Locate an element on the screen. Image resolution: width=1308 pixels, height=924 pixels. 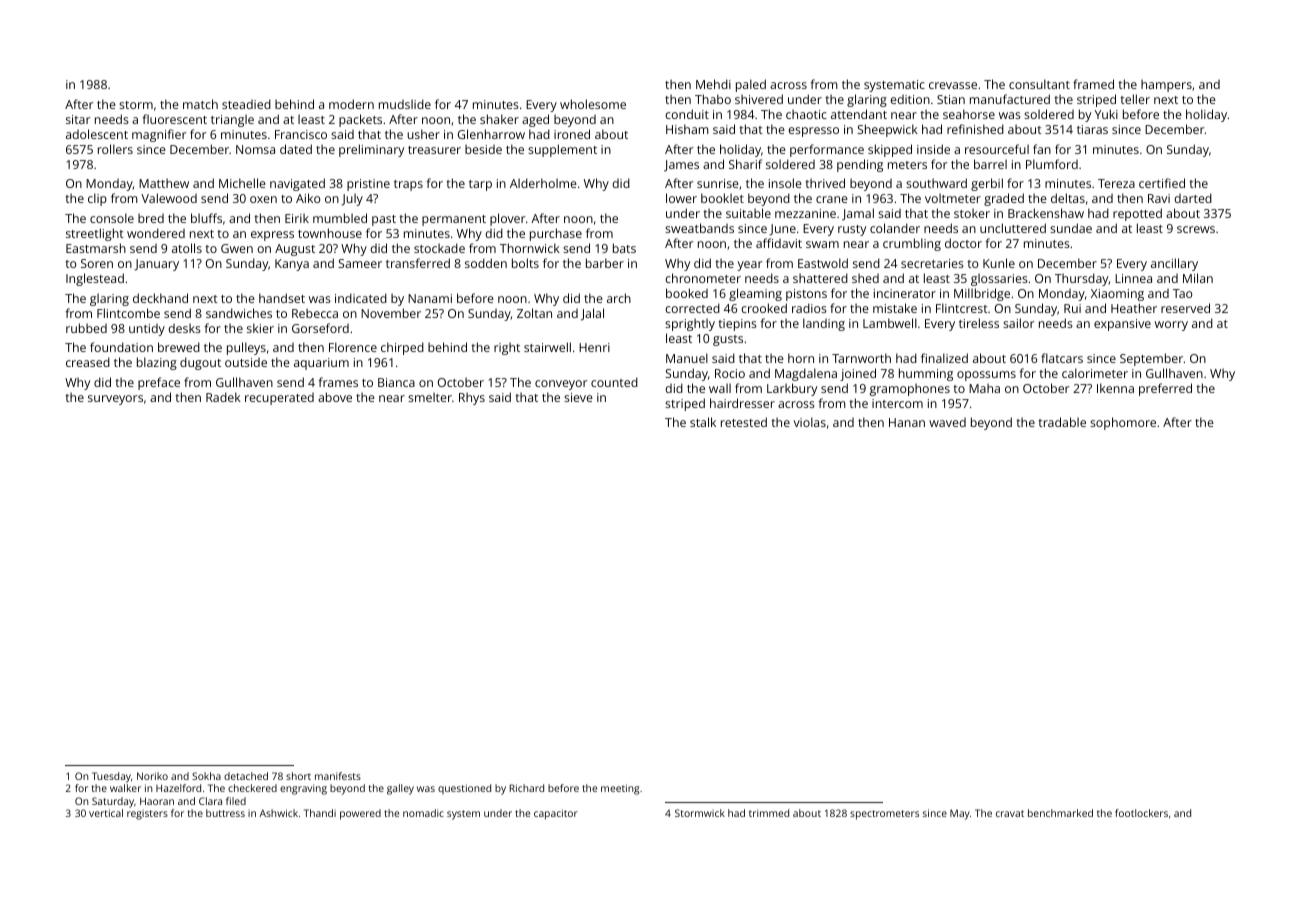
registers is located at coordinates (147, 814).
